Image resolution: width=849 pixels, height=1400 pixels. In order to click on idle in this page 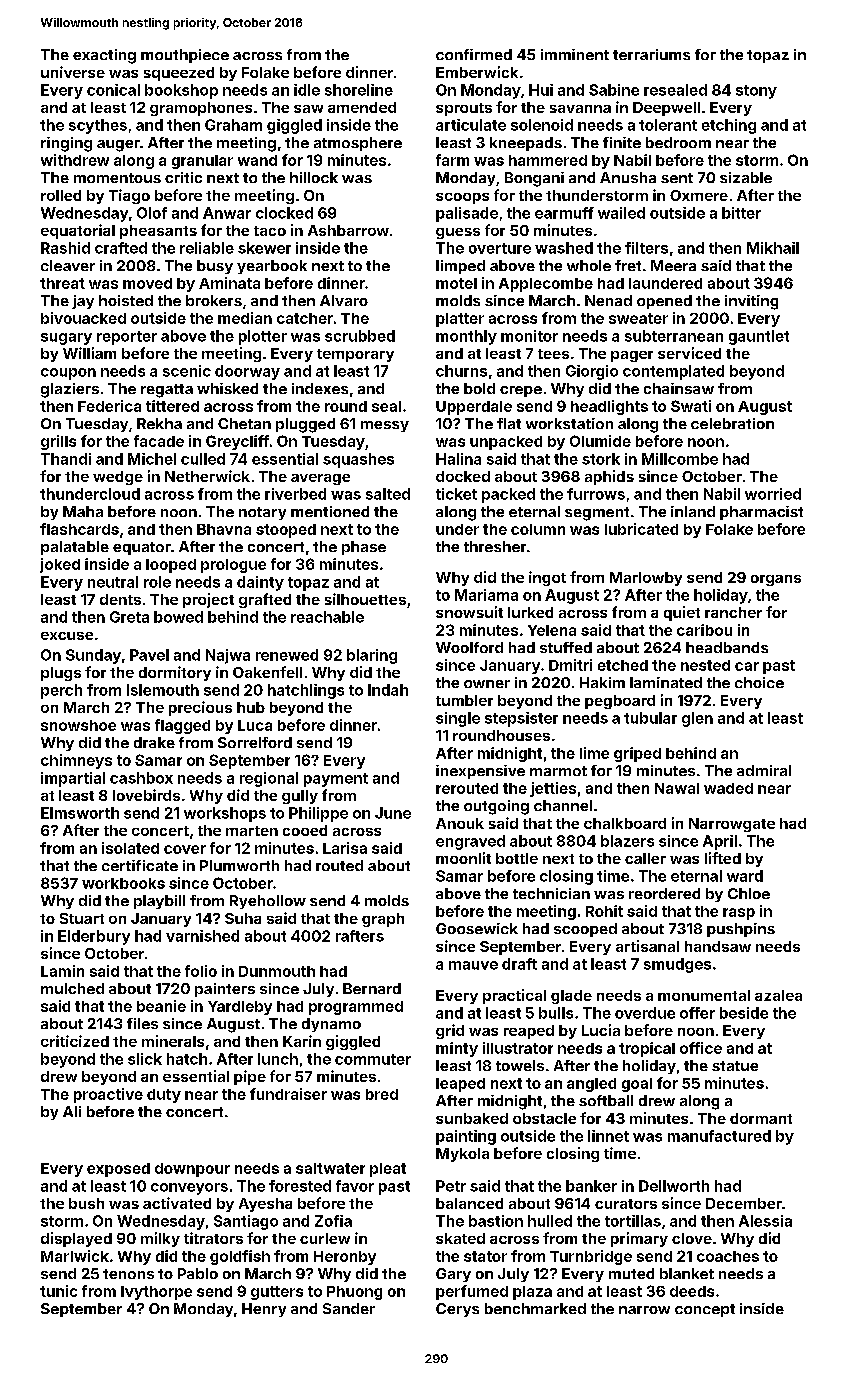, I will do `click(307, 90)`.
